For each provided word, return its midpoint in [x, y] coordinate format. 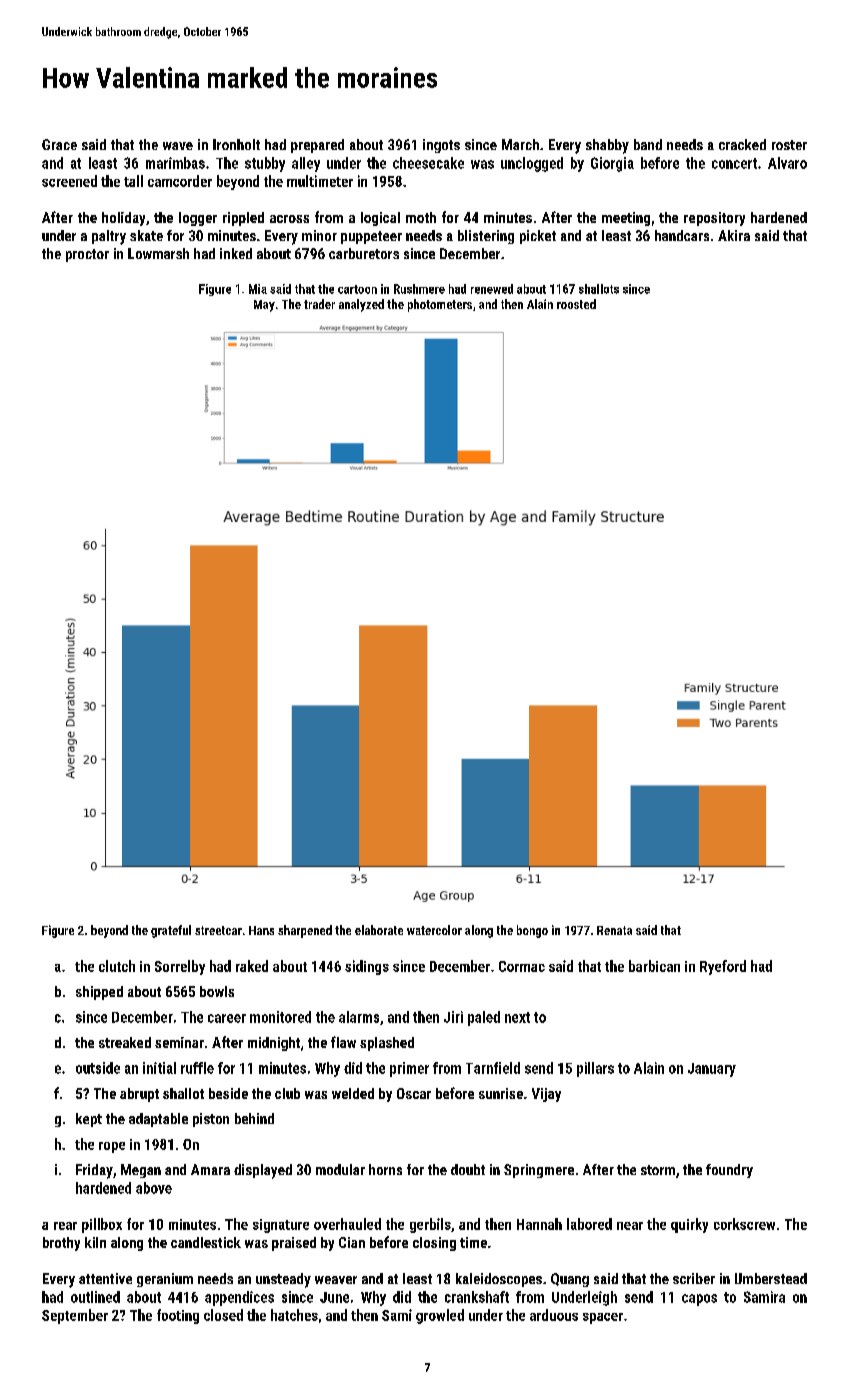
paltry [109, 237]
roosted [576, 304]
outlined [95, 1297]
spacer [603, 1318]
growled [440, 1316]
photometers [440, 305]
